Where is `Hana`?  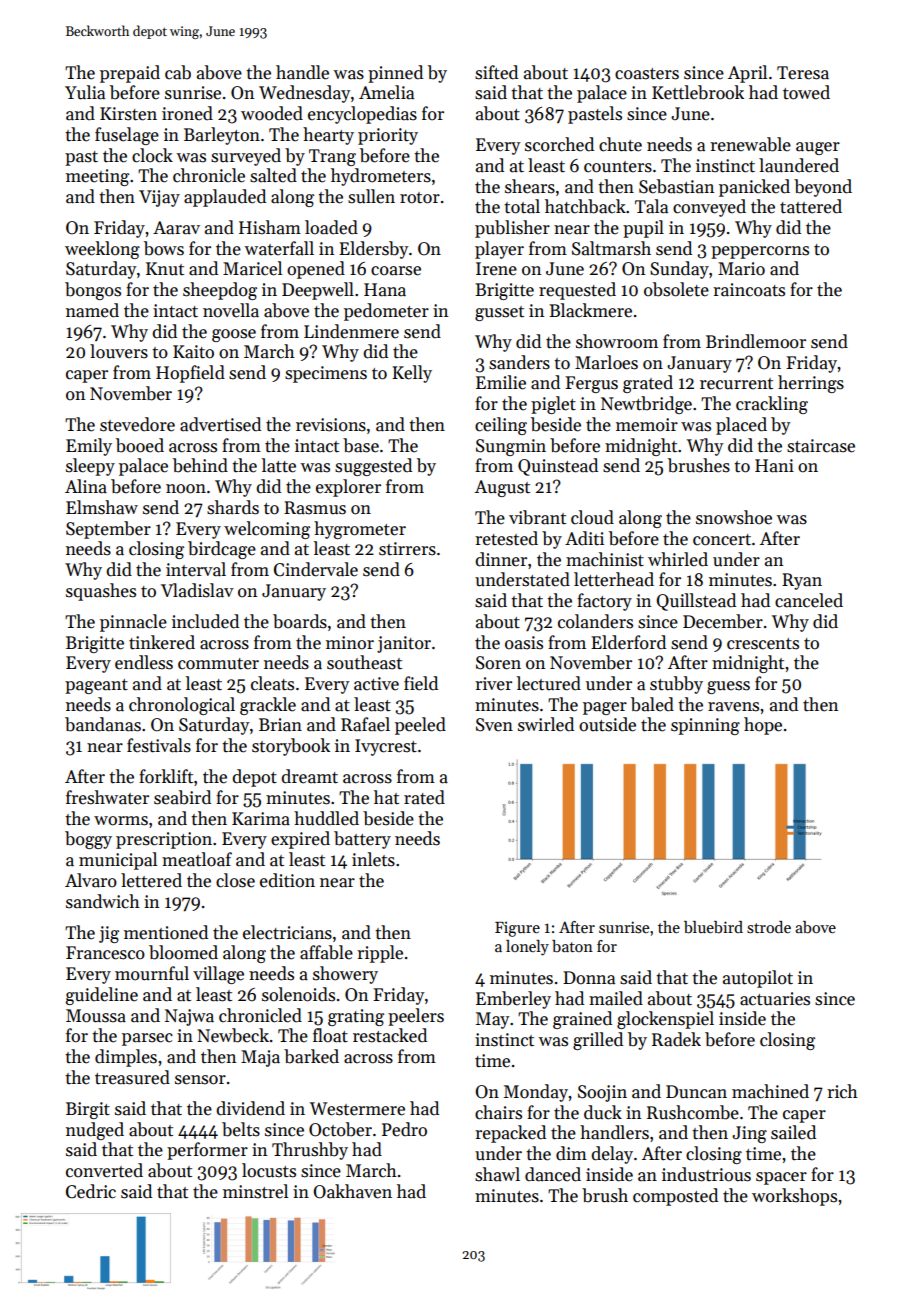 Hana is located at coordinates (385, 290).
